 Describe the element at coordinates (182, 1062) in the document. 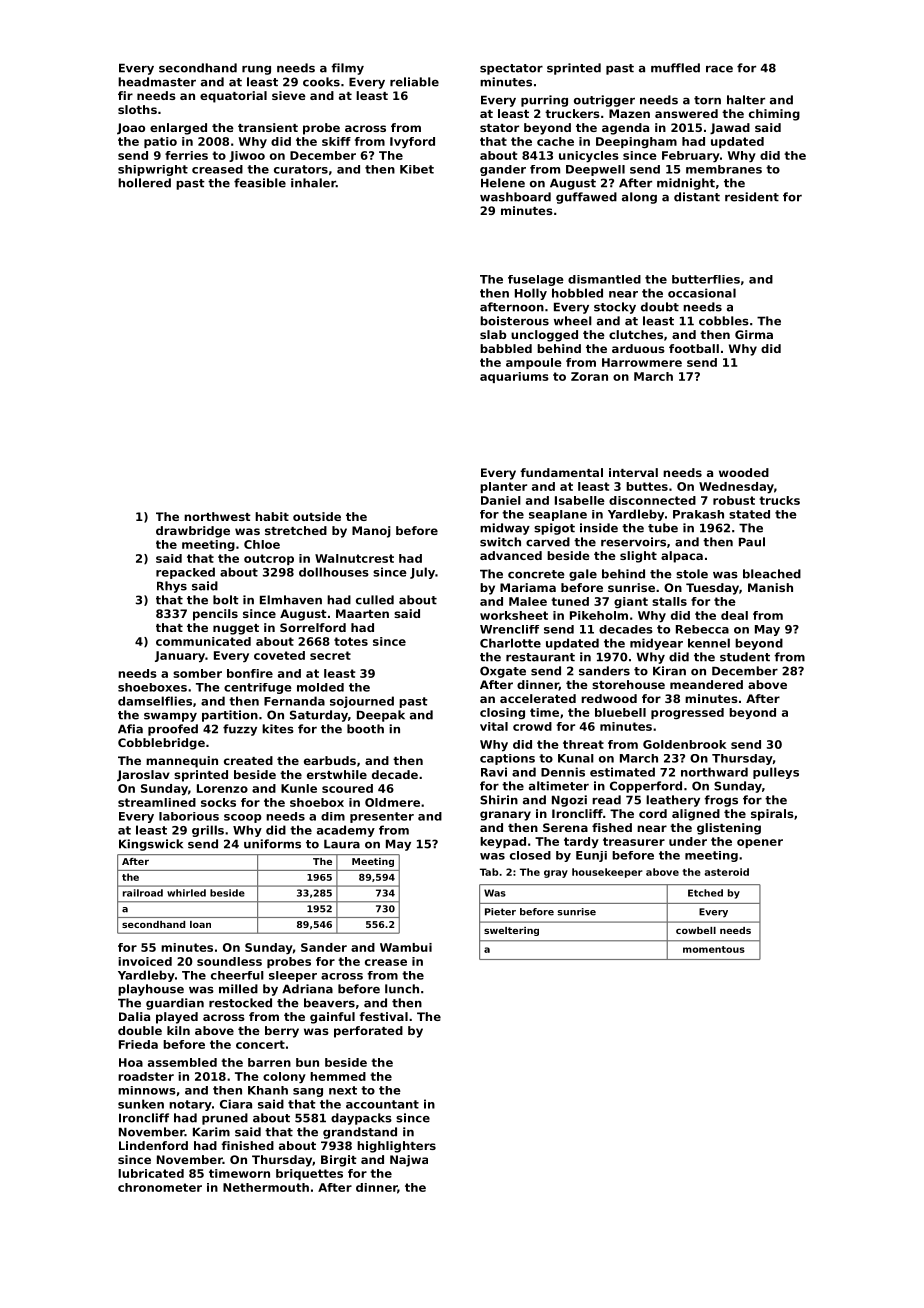

I see `assembled` at that location.
